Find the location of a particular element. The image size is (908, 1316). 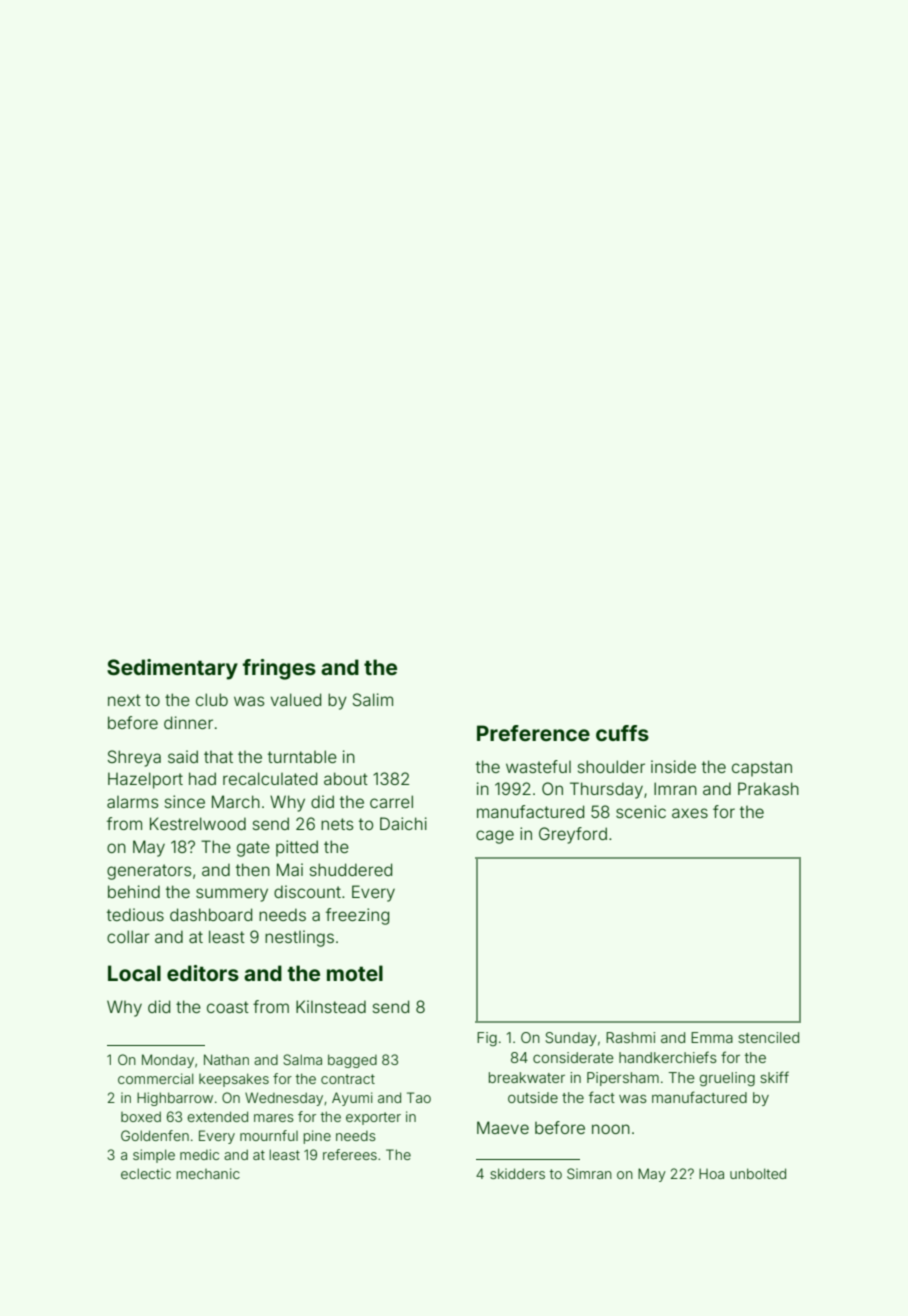

Salim is located at coordinates (372, 699).
